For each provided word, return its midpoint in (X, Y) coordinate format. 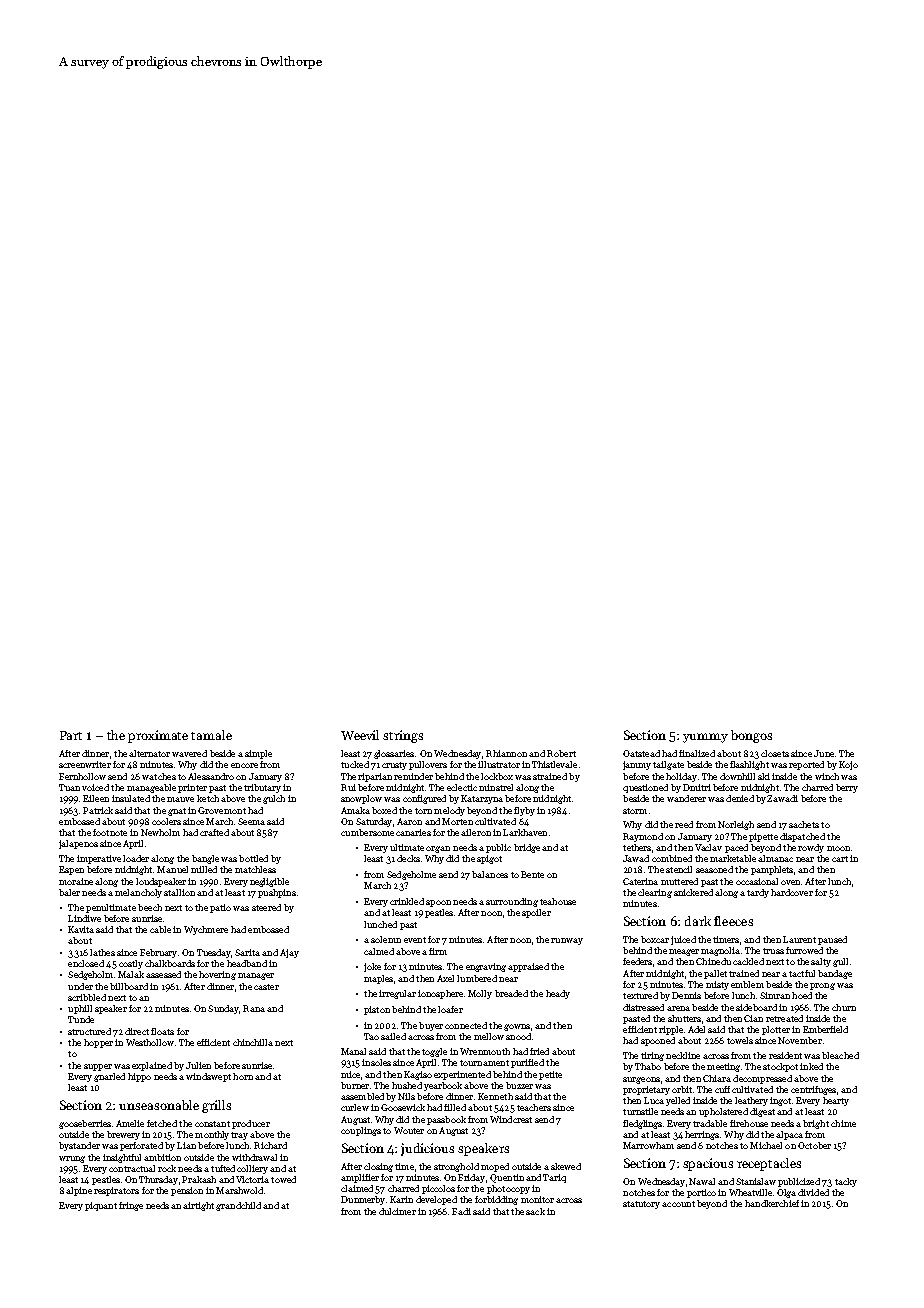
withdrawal (254, 1157)
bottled (253, 858)
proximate (158, 736)
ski (764, 776)
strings (403, 736)
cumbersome (367, 832)
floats (162, 1031)
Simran (775, 995)
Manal (353, 1051)
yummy (705, 738)
